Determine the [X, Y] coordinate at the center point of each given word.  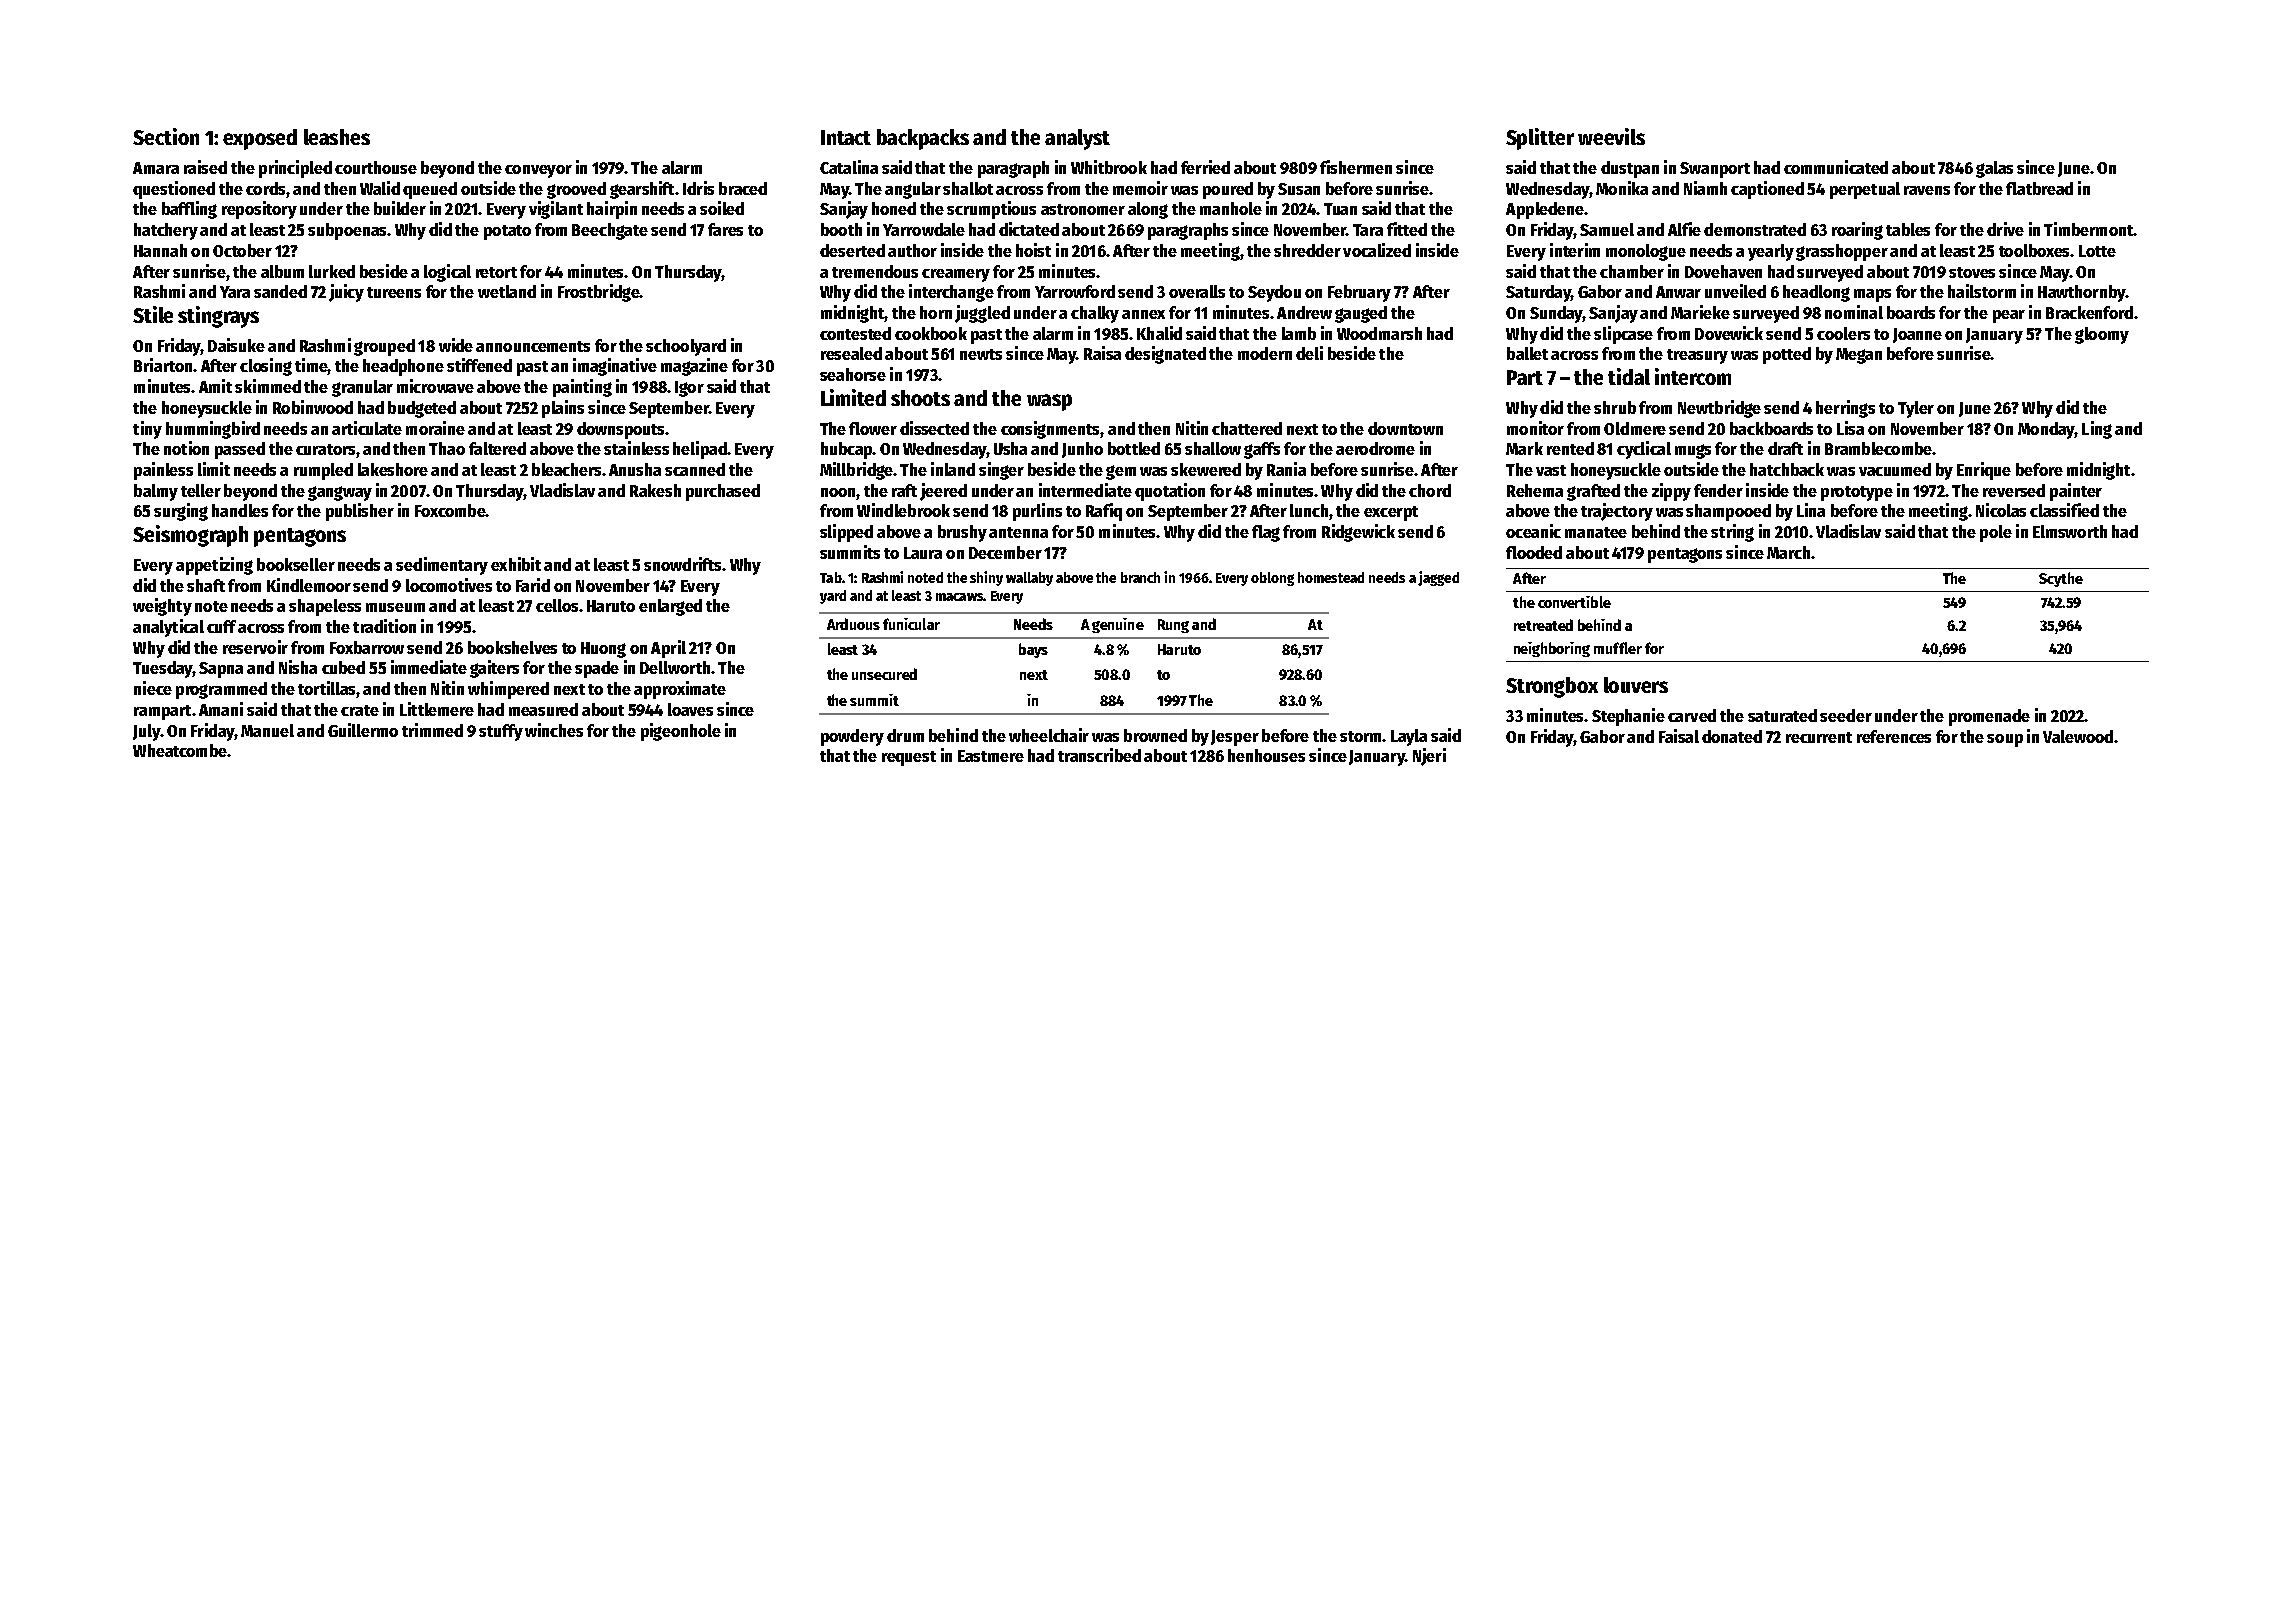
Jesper [1235, 738]
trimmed [432, 730]
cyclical [1644, 450]
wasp [1049, 402]
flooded [1534, 552]
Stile [153, 314]
